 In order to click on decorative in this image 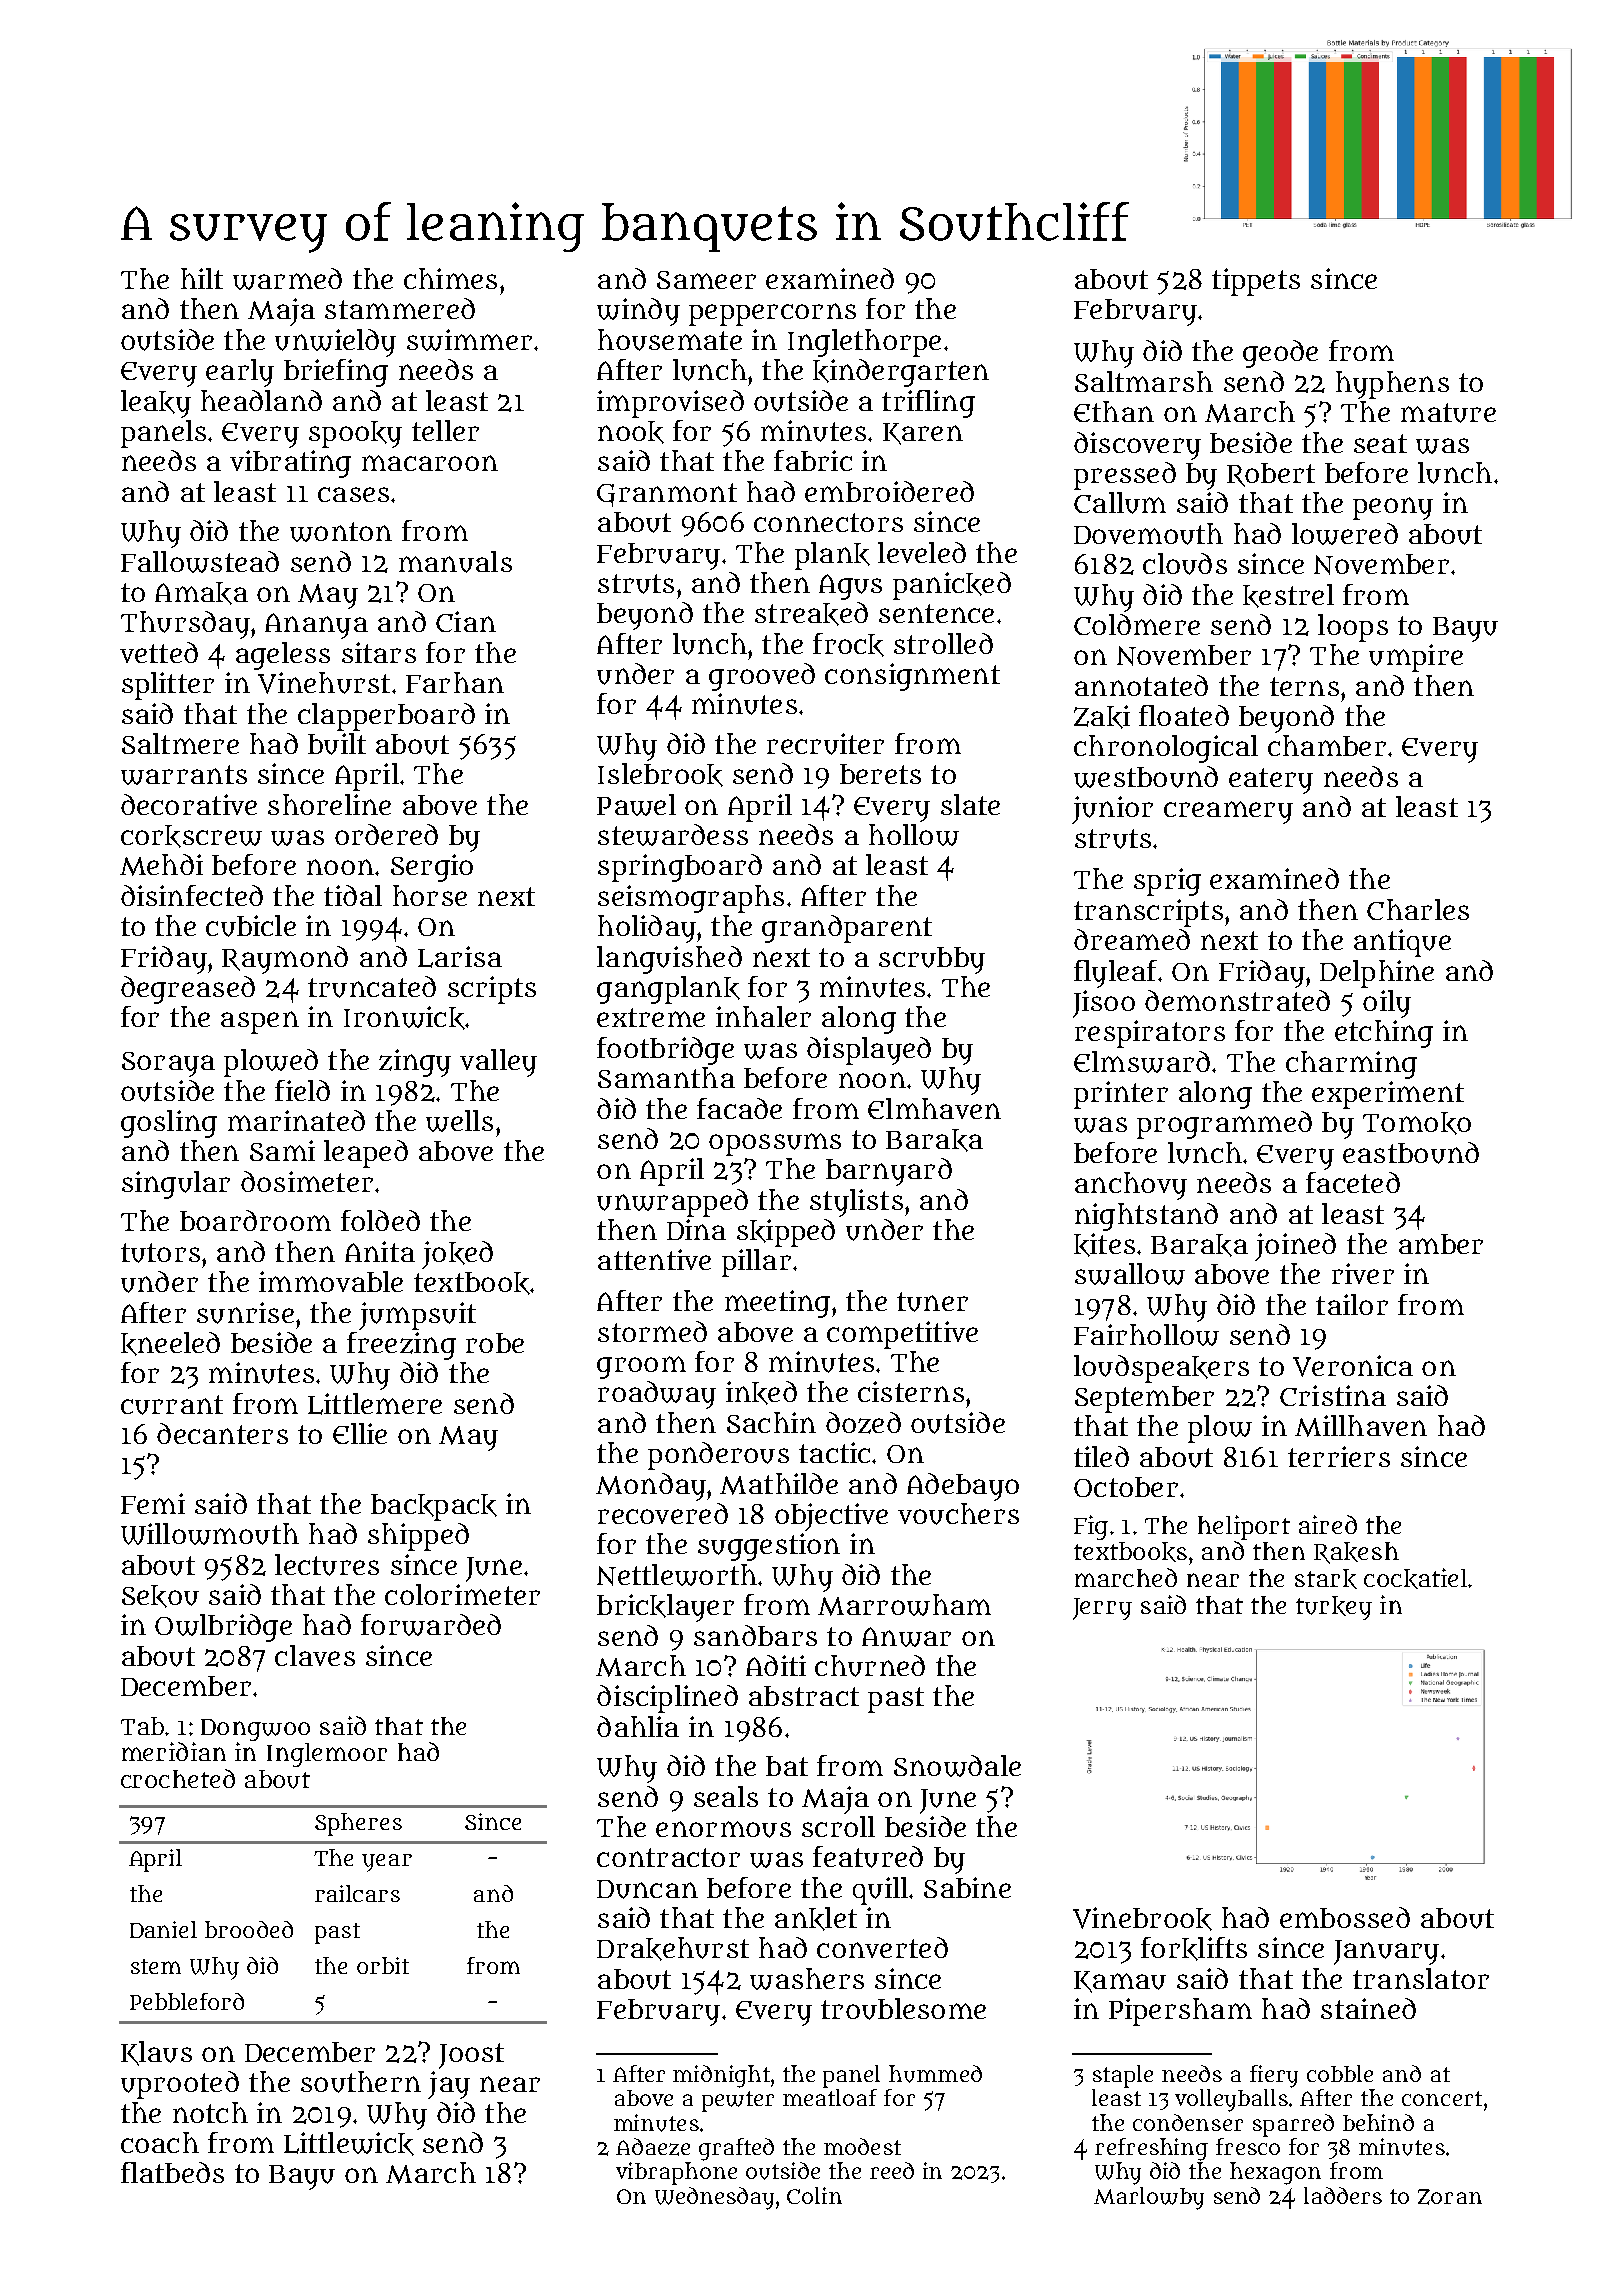, I will do `click(189, 804)`.
